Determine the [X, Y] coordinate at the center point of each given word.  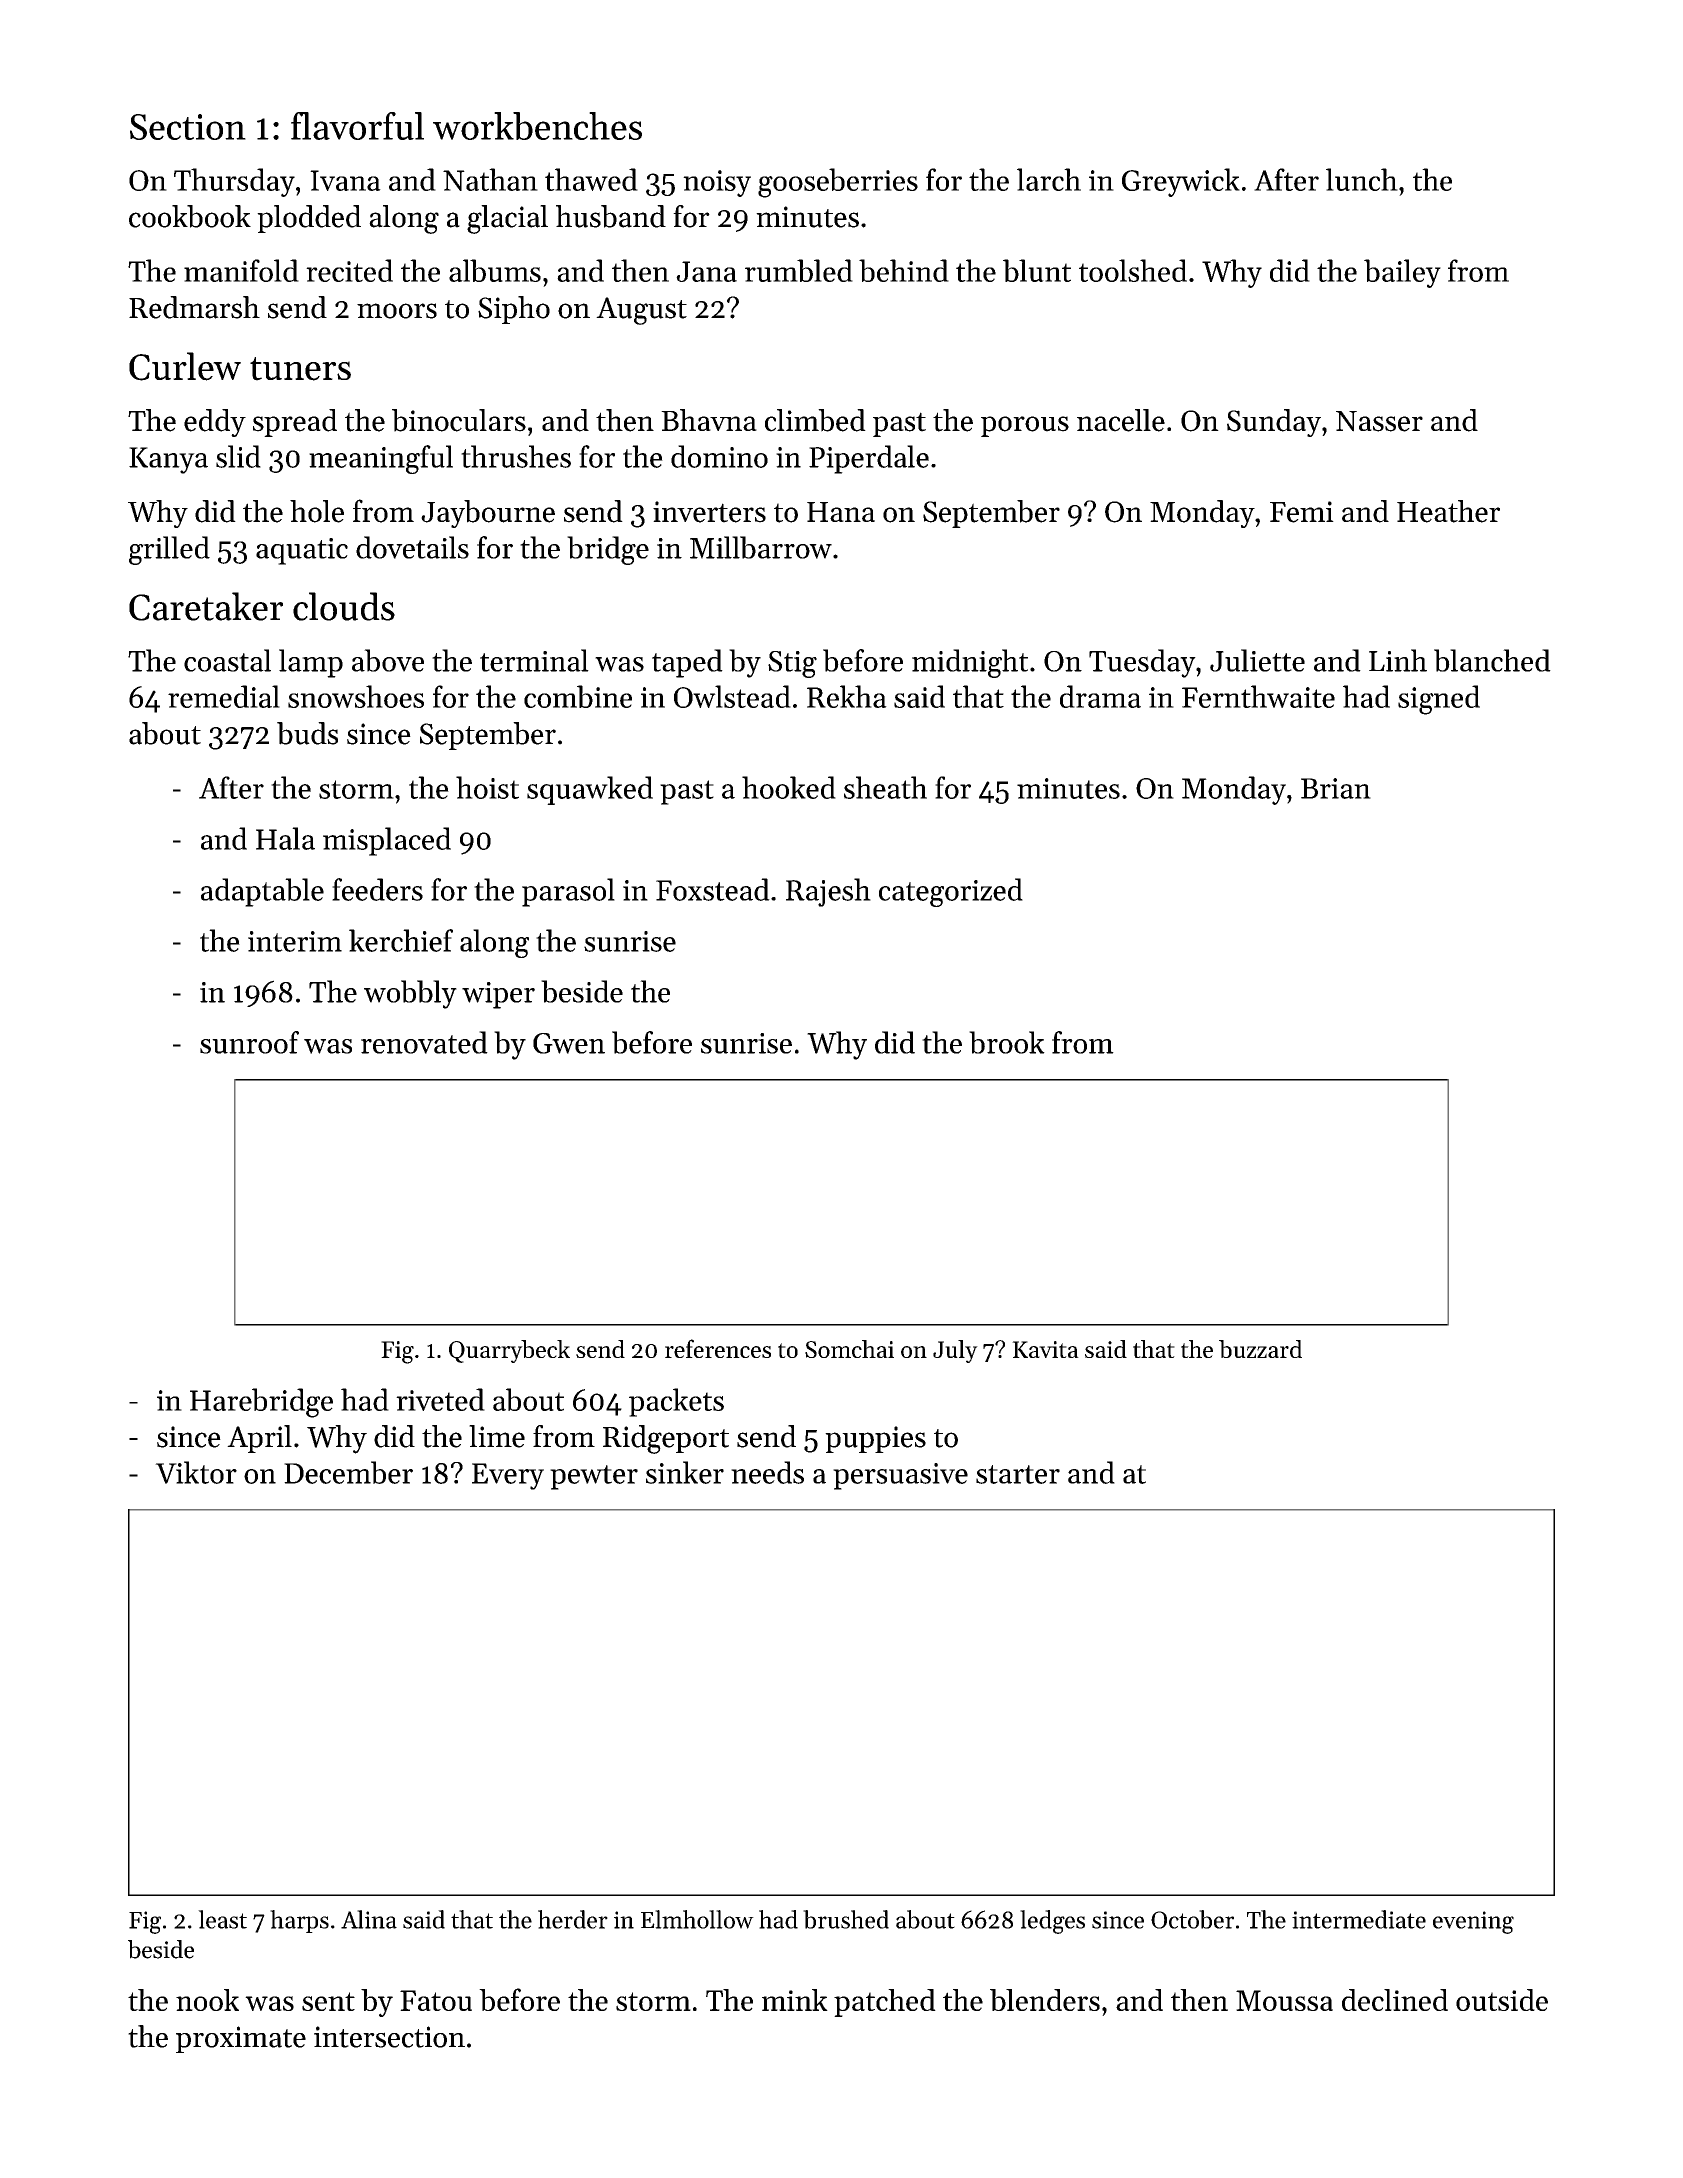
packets [676, 1402]
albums [495, 270]
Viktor [196, 1472]
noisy [717, 183]
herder [573, 1919]
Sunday [1274, 423]
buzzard [1260, 1349]
